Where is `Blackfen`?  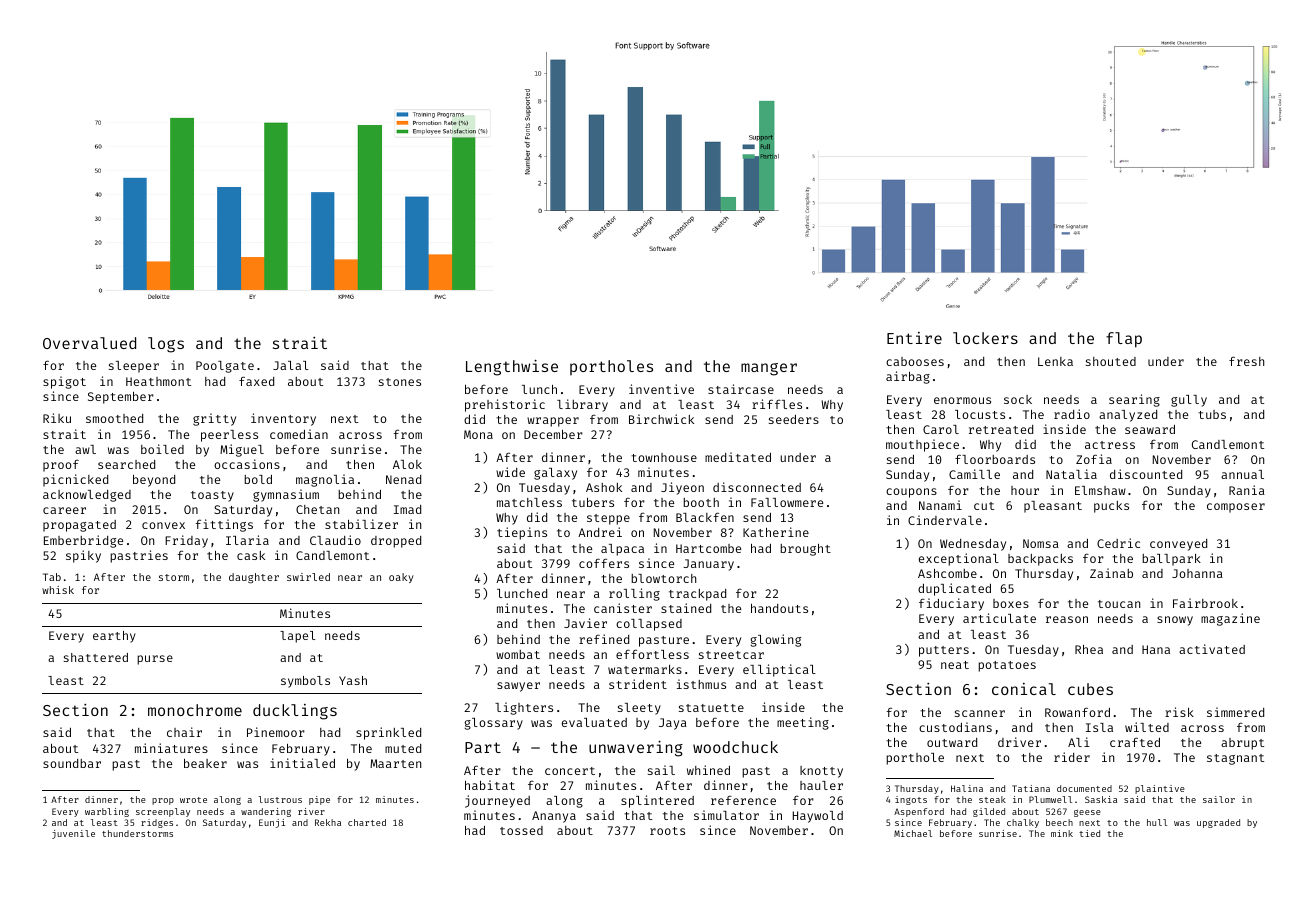
Blackfen is located at coordinates (705, 517).
